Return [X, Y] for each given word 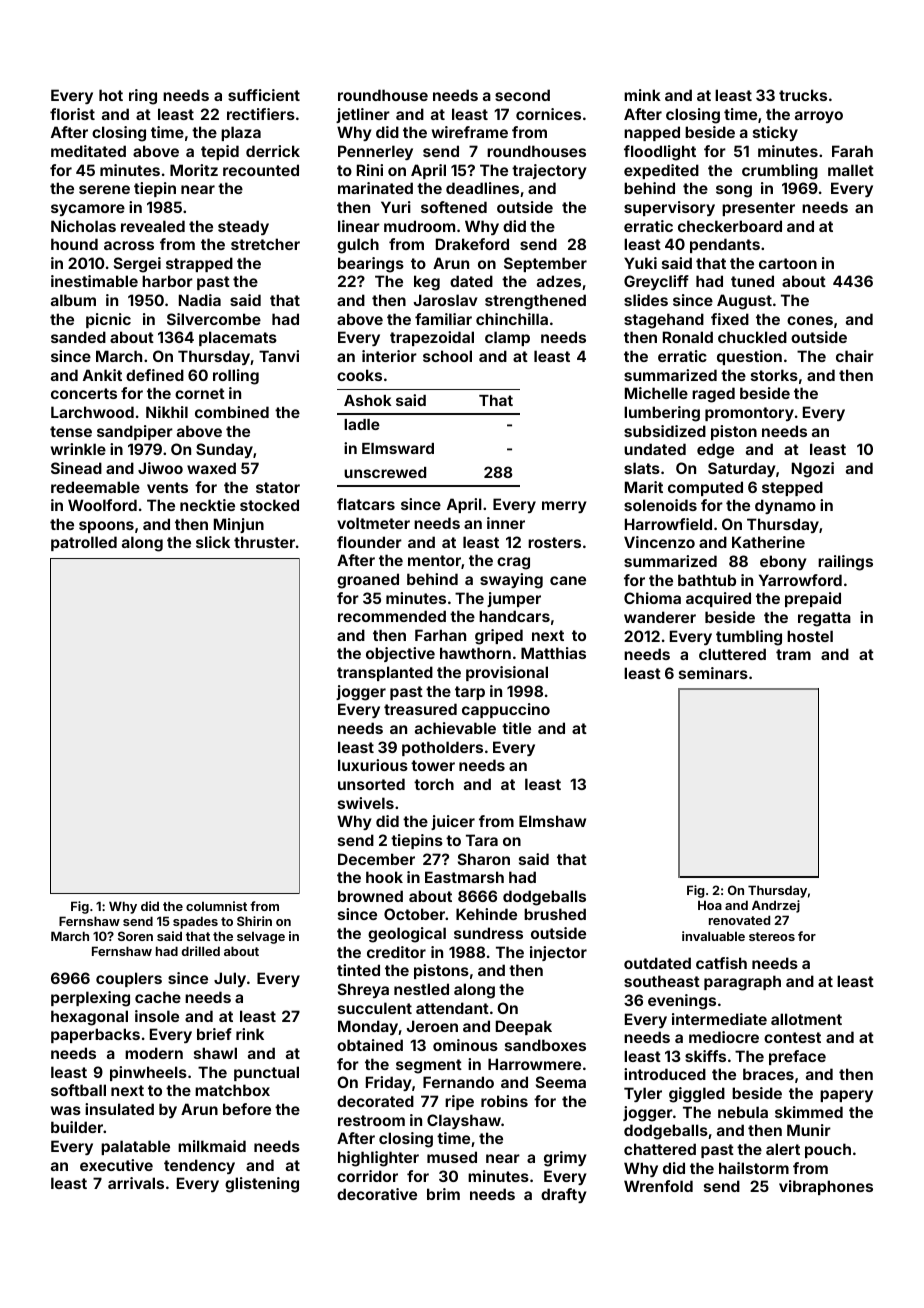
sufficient [264, 95]
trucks [803, 95]
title [516, 728]
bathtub [707, 580]
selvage [261, 937]
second [522, 95]
